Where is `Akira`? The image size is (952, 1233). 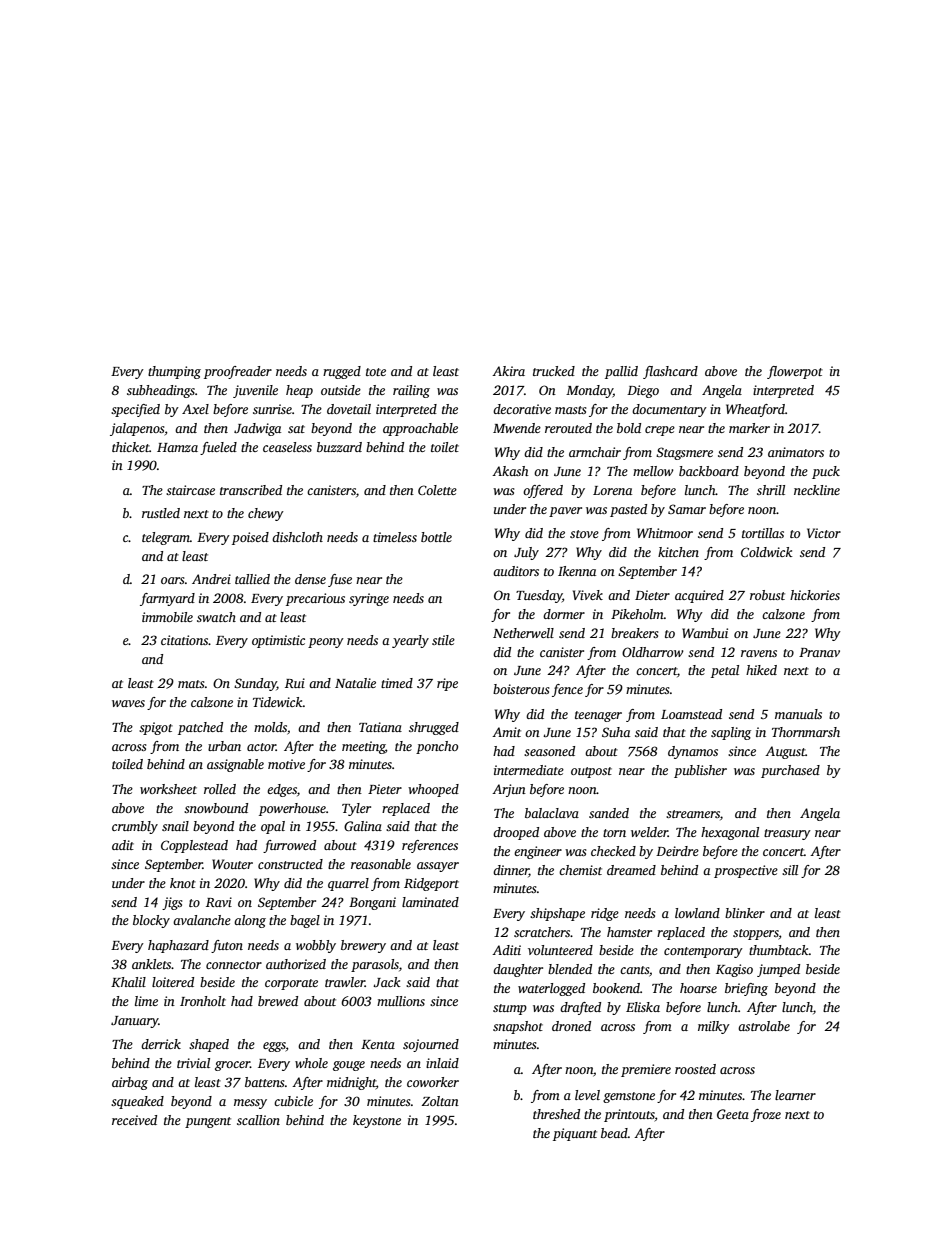 Akira is located at coordinates (508, 371).
